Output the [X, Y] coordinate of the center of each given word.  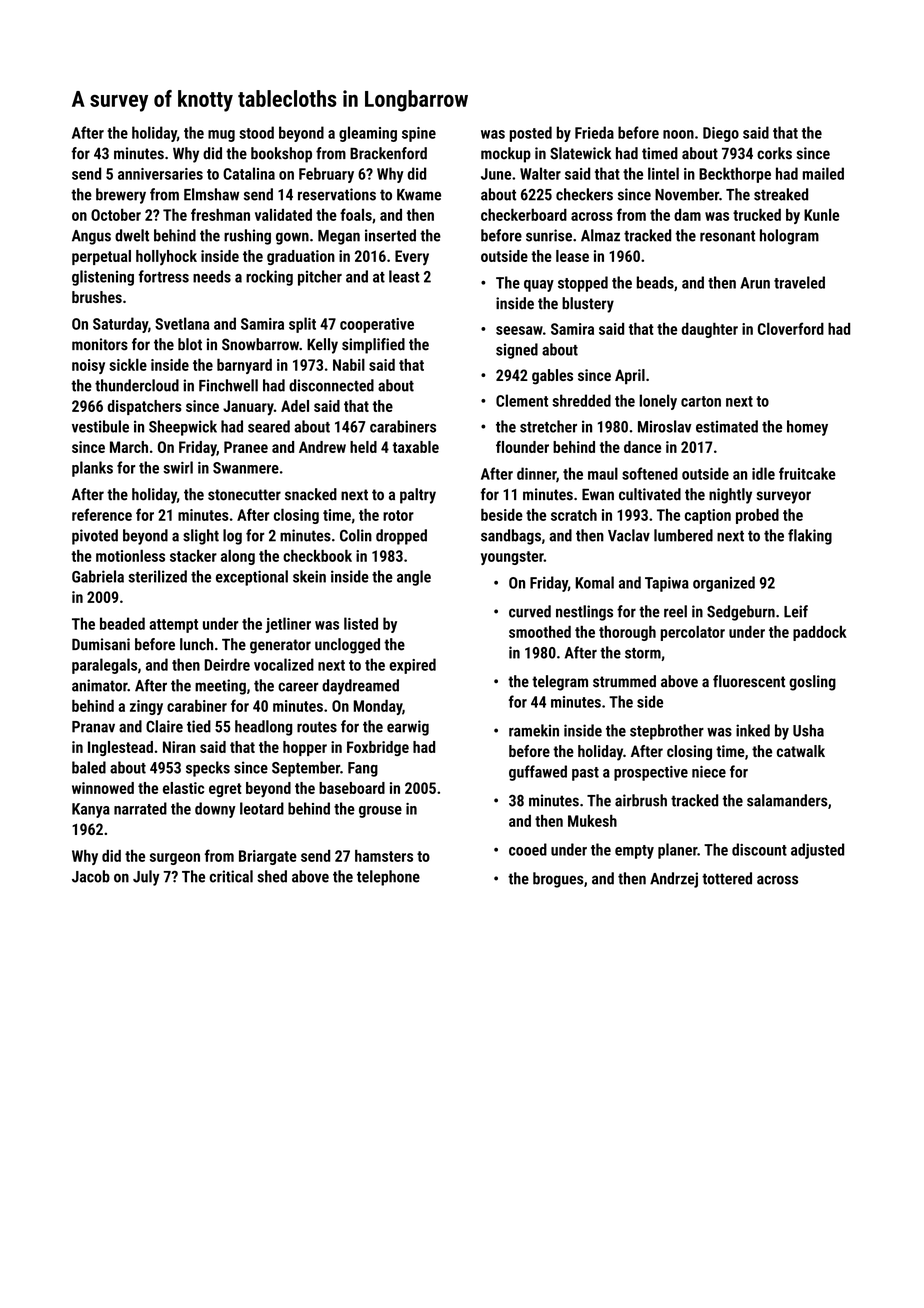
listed [361, 623]
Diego [721, 134]
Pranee [246, 447]
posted [531, 134]
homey [807, 428]
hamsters [384, 856]
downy [215, 810]
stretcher [548, 426]
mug [221, 136]
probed [757, 516]
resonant [727, 236]
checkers [584, 194]
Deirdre [227, 664]
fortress [164, 276]
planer [677, 851]
